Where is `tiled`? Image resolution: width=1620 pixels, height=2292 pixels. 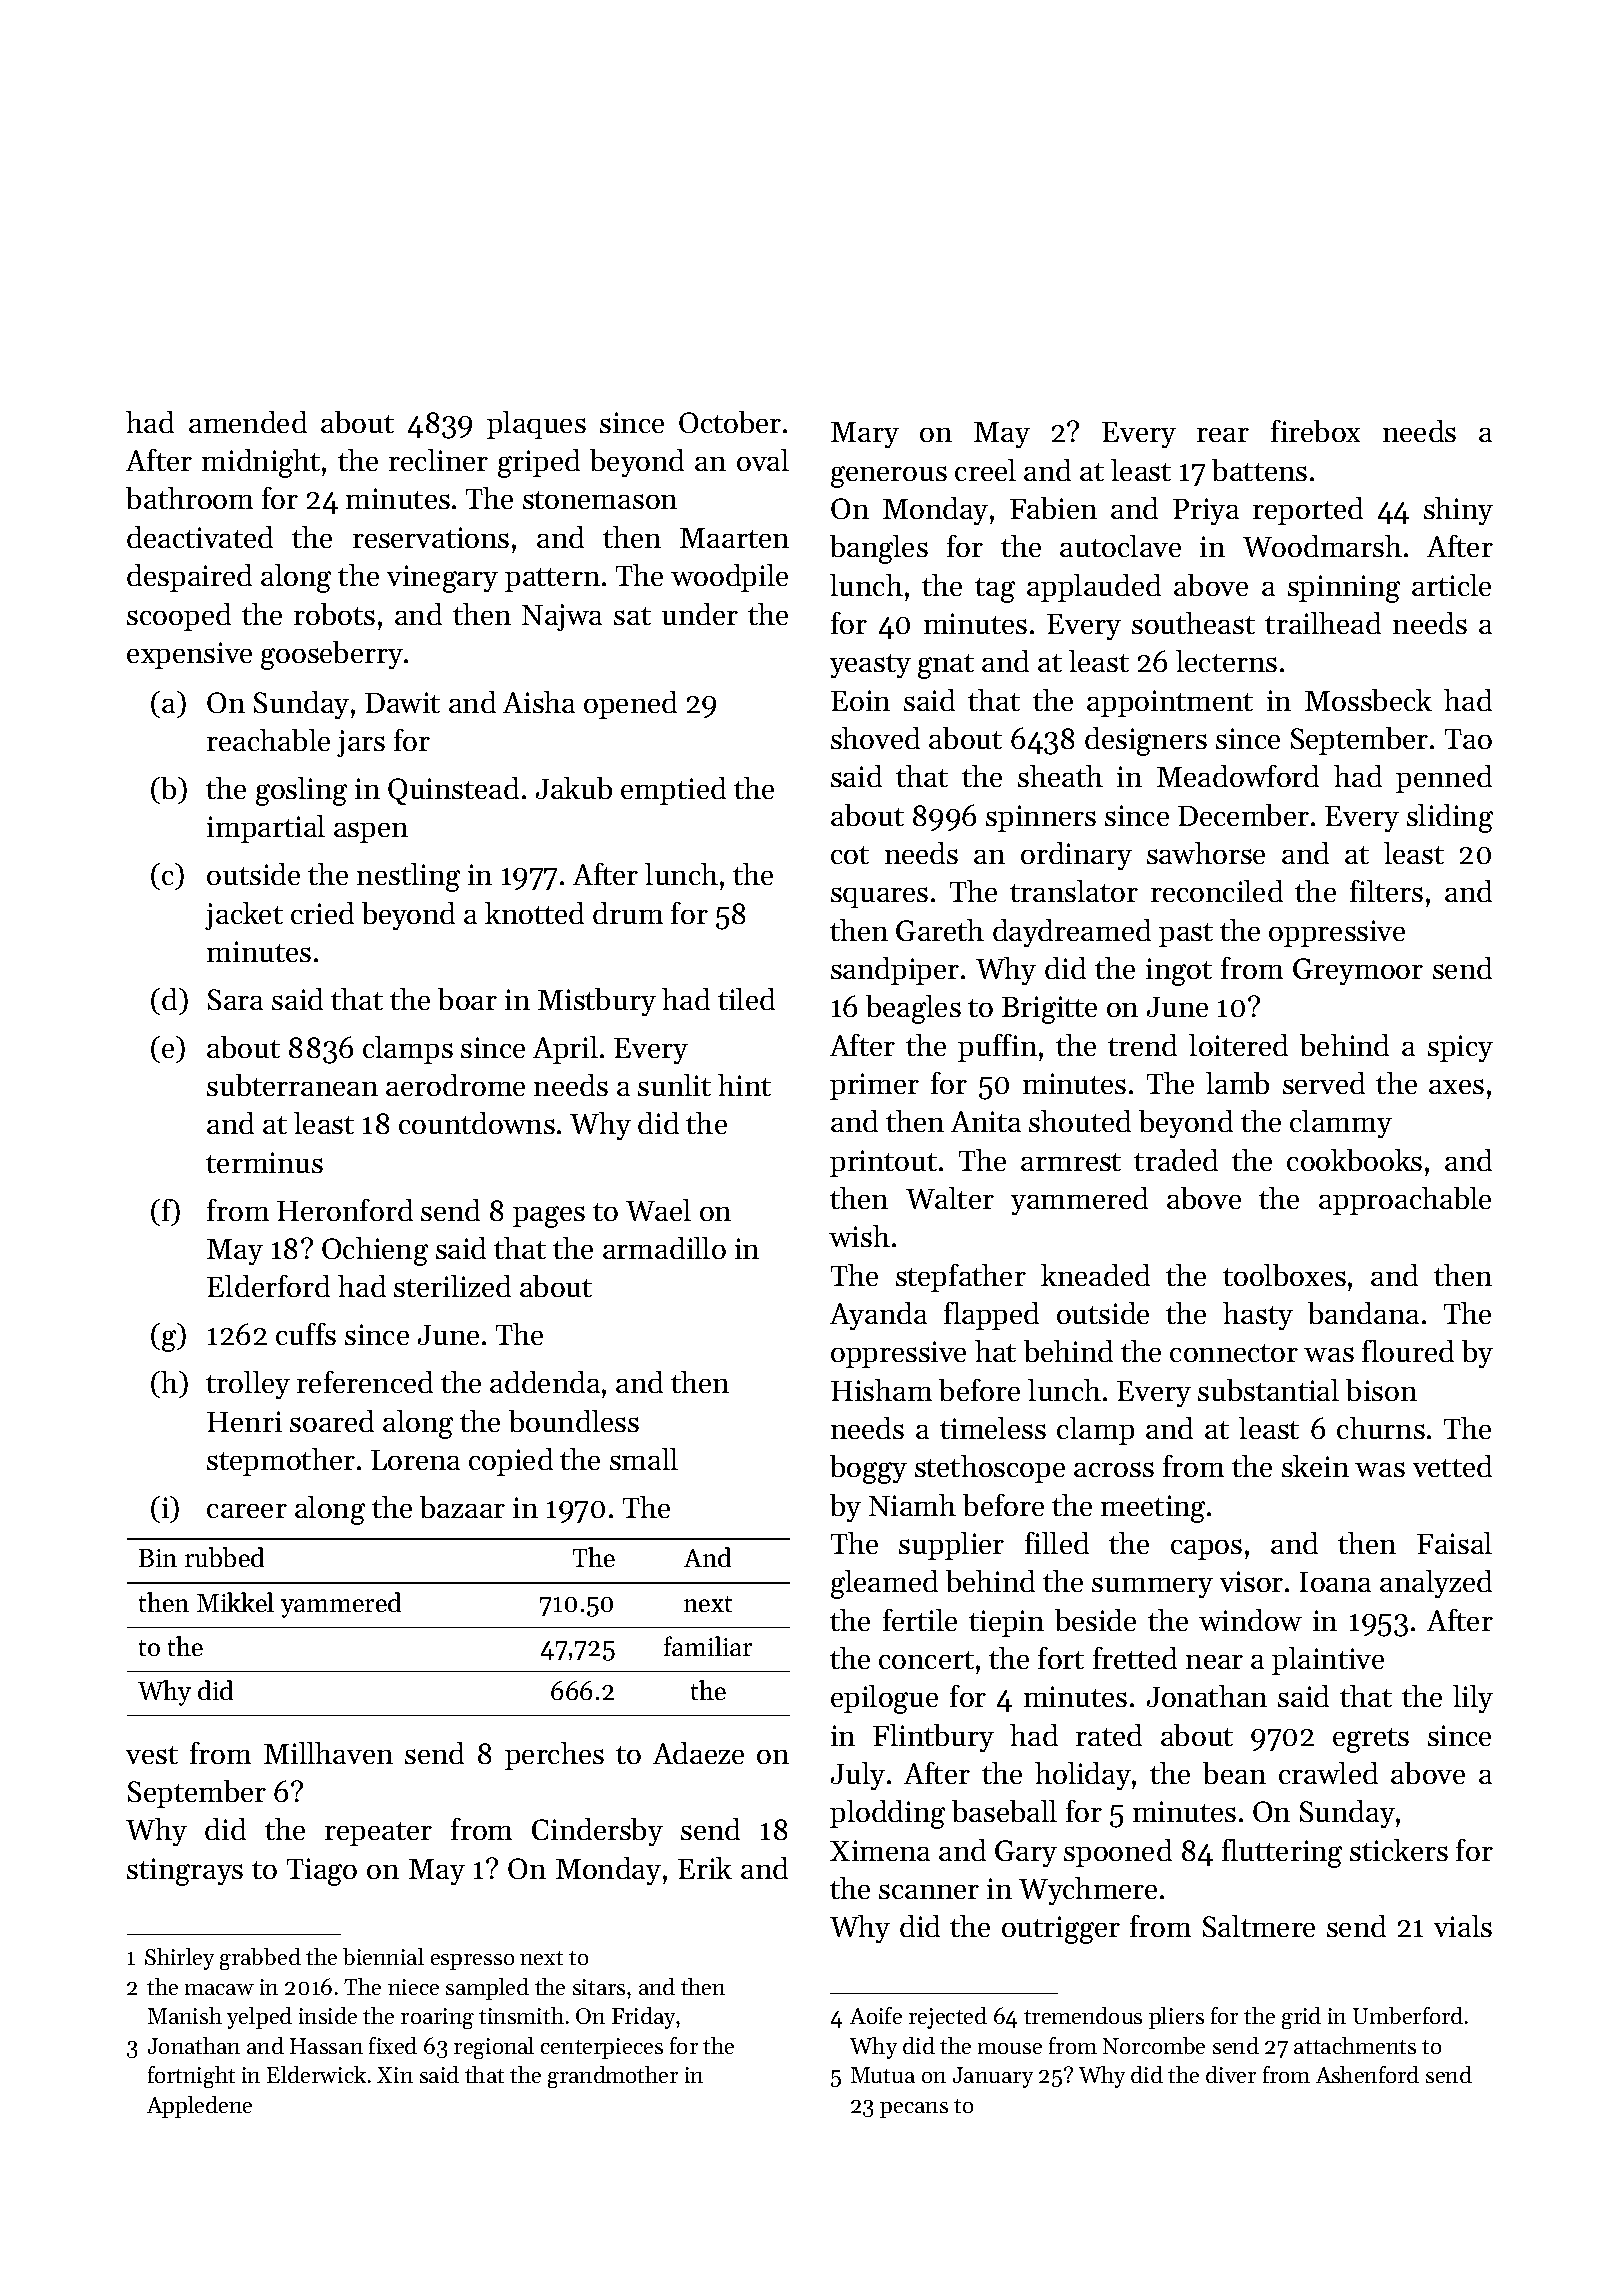
tiled is located at coordinates (746, 999).
